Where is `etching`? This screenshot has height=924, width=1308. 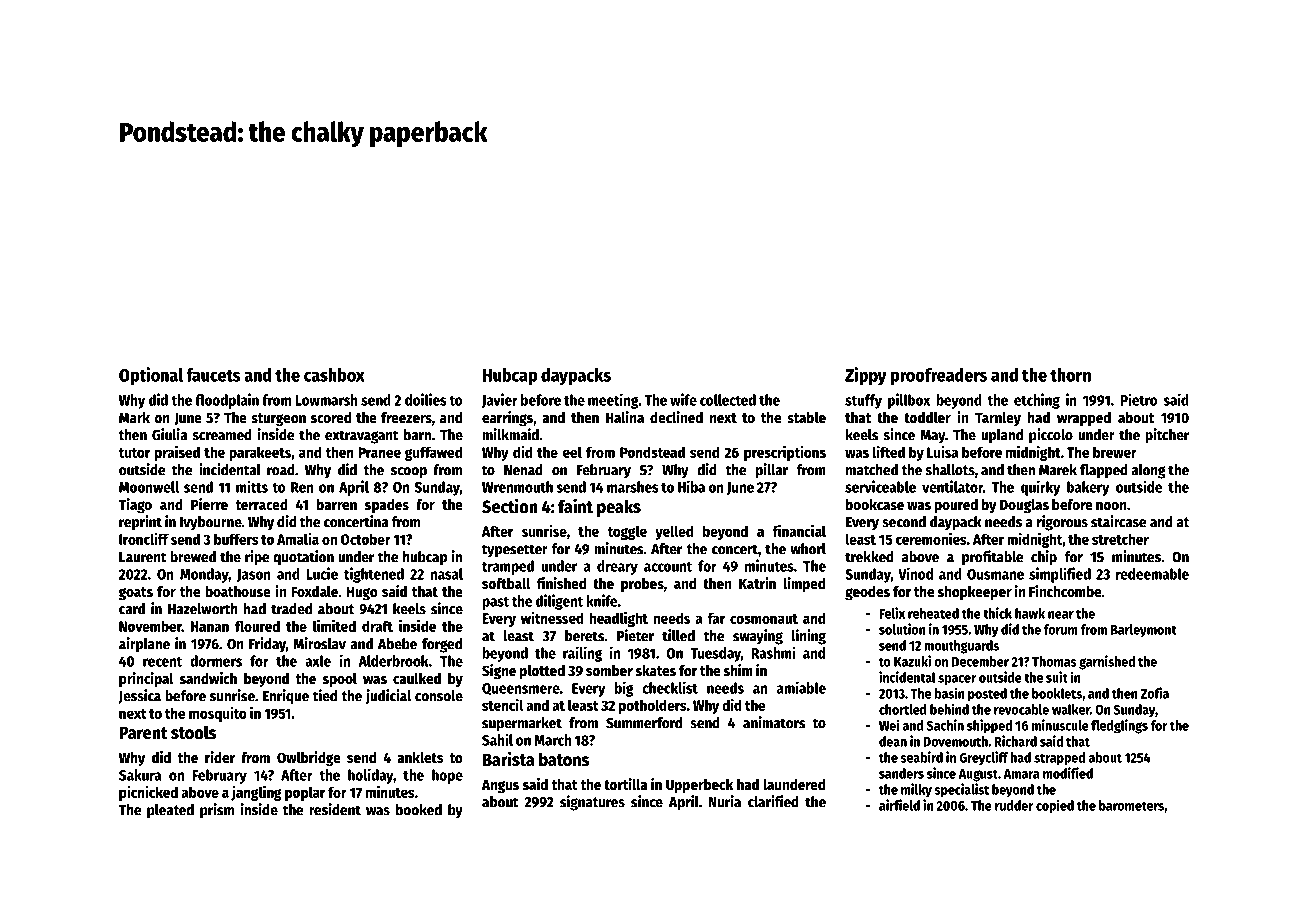 etching is located at coordinates (1037, 401).
